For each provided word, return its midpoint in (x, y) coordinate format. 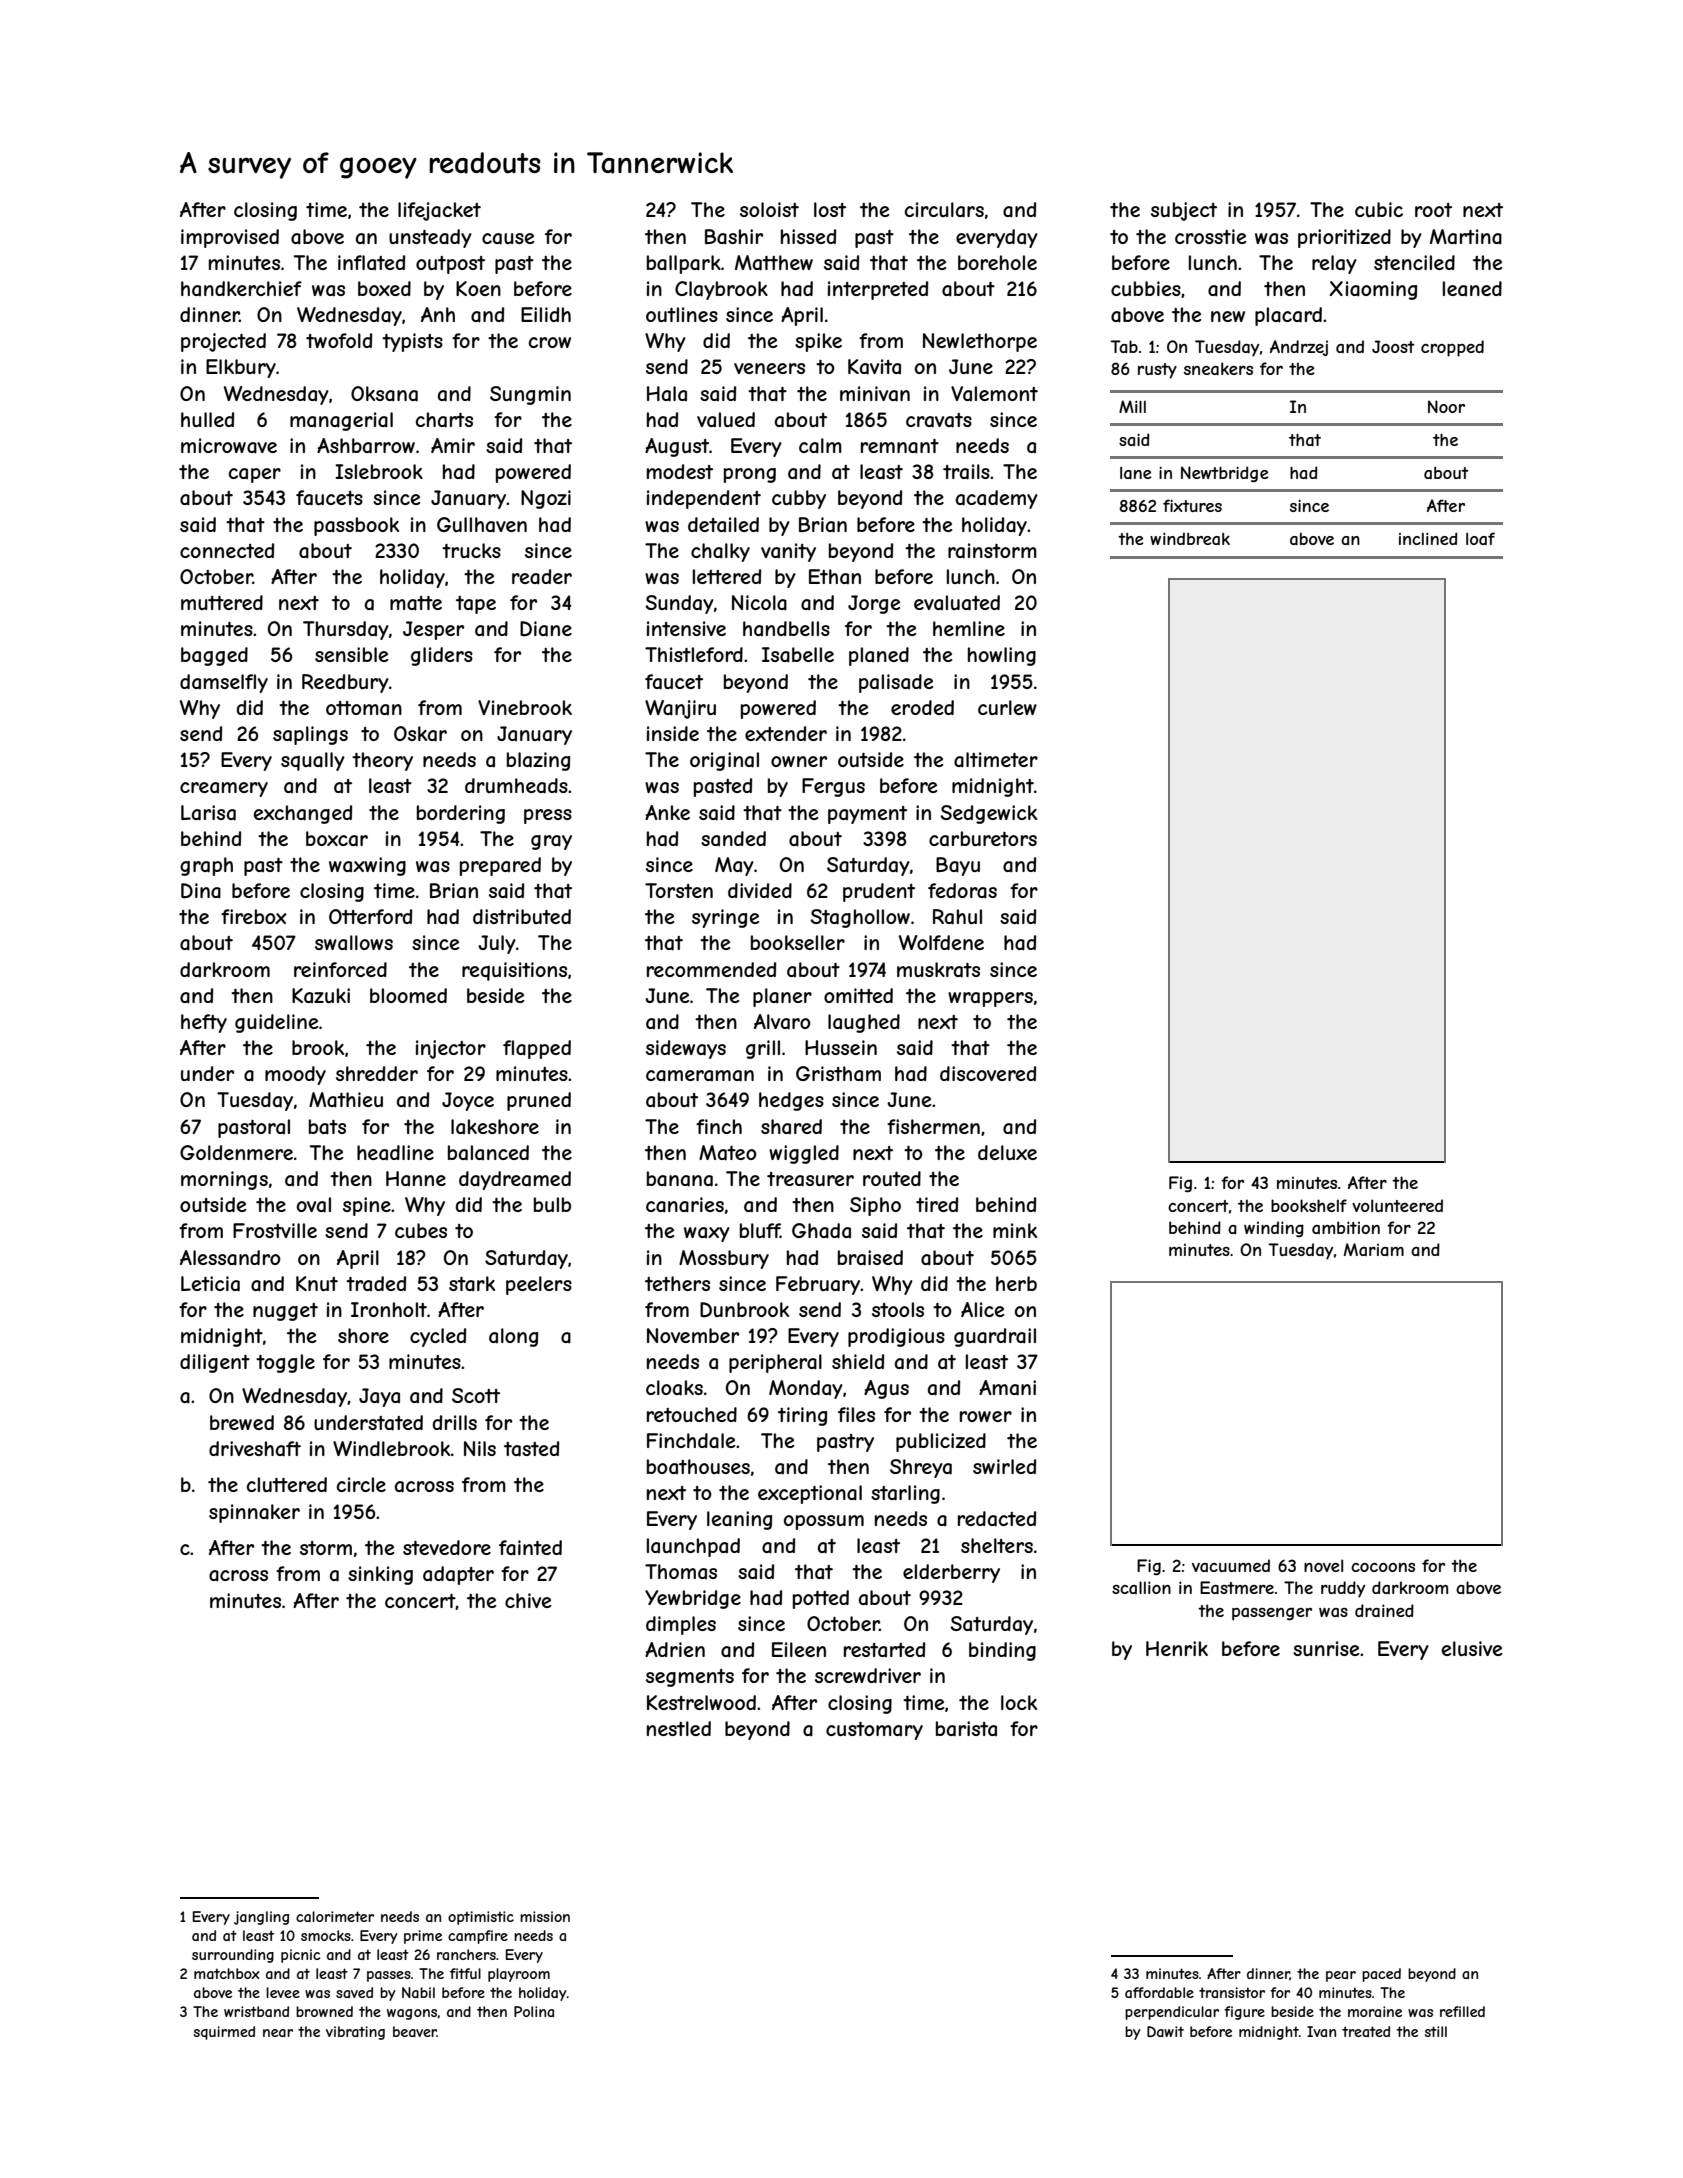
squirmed (224, 2033)
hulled (207, 419)
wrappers (990, 999)
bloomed (408, 995)
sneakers (1218, 368)
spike (818, 342)
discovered (988, 1073)
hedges (791, 1101)
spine (367, 1206)
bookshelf (1309, 1205)
